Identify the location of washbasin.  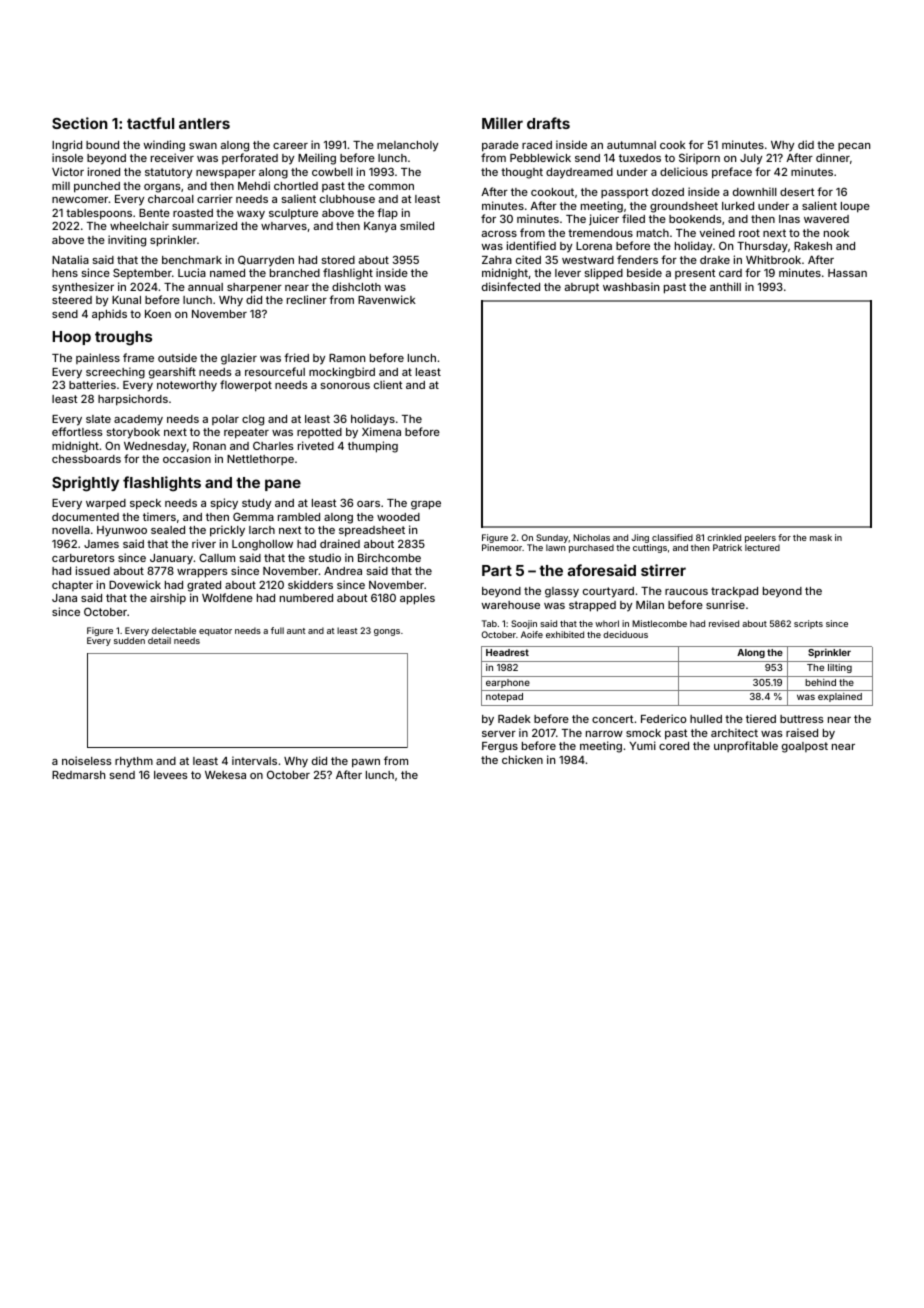
(631, 286).
